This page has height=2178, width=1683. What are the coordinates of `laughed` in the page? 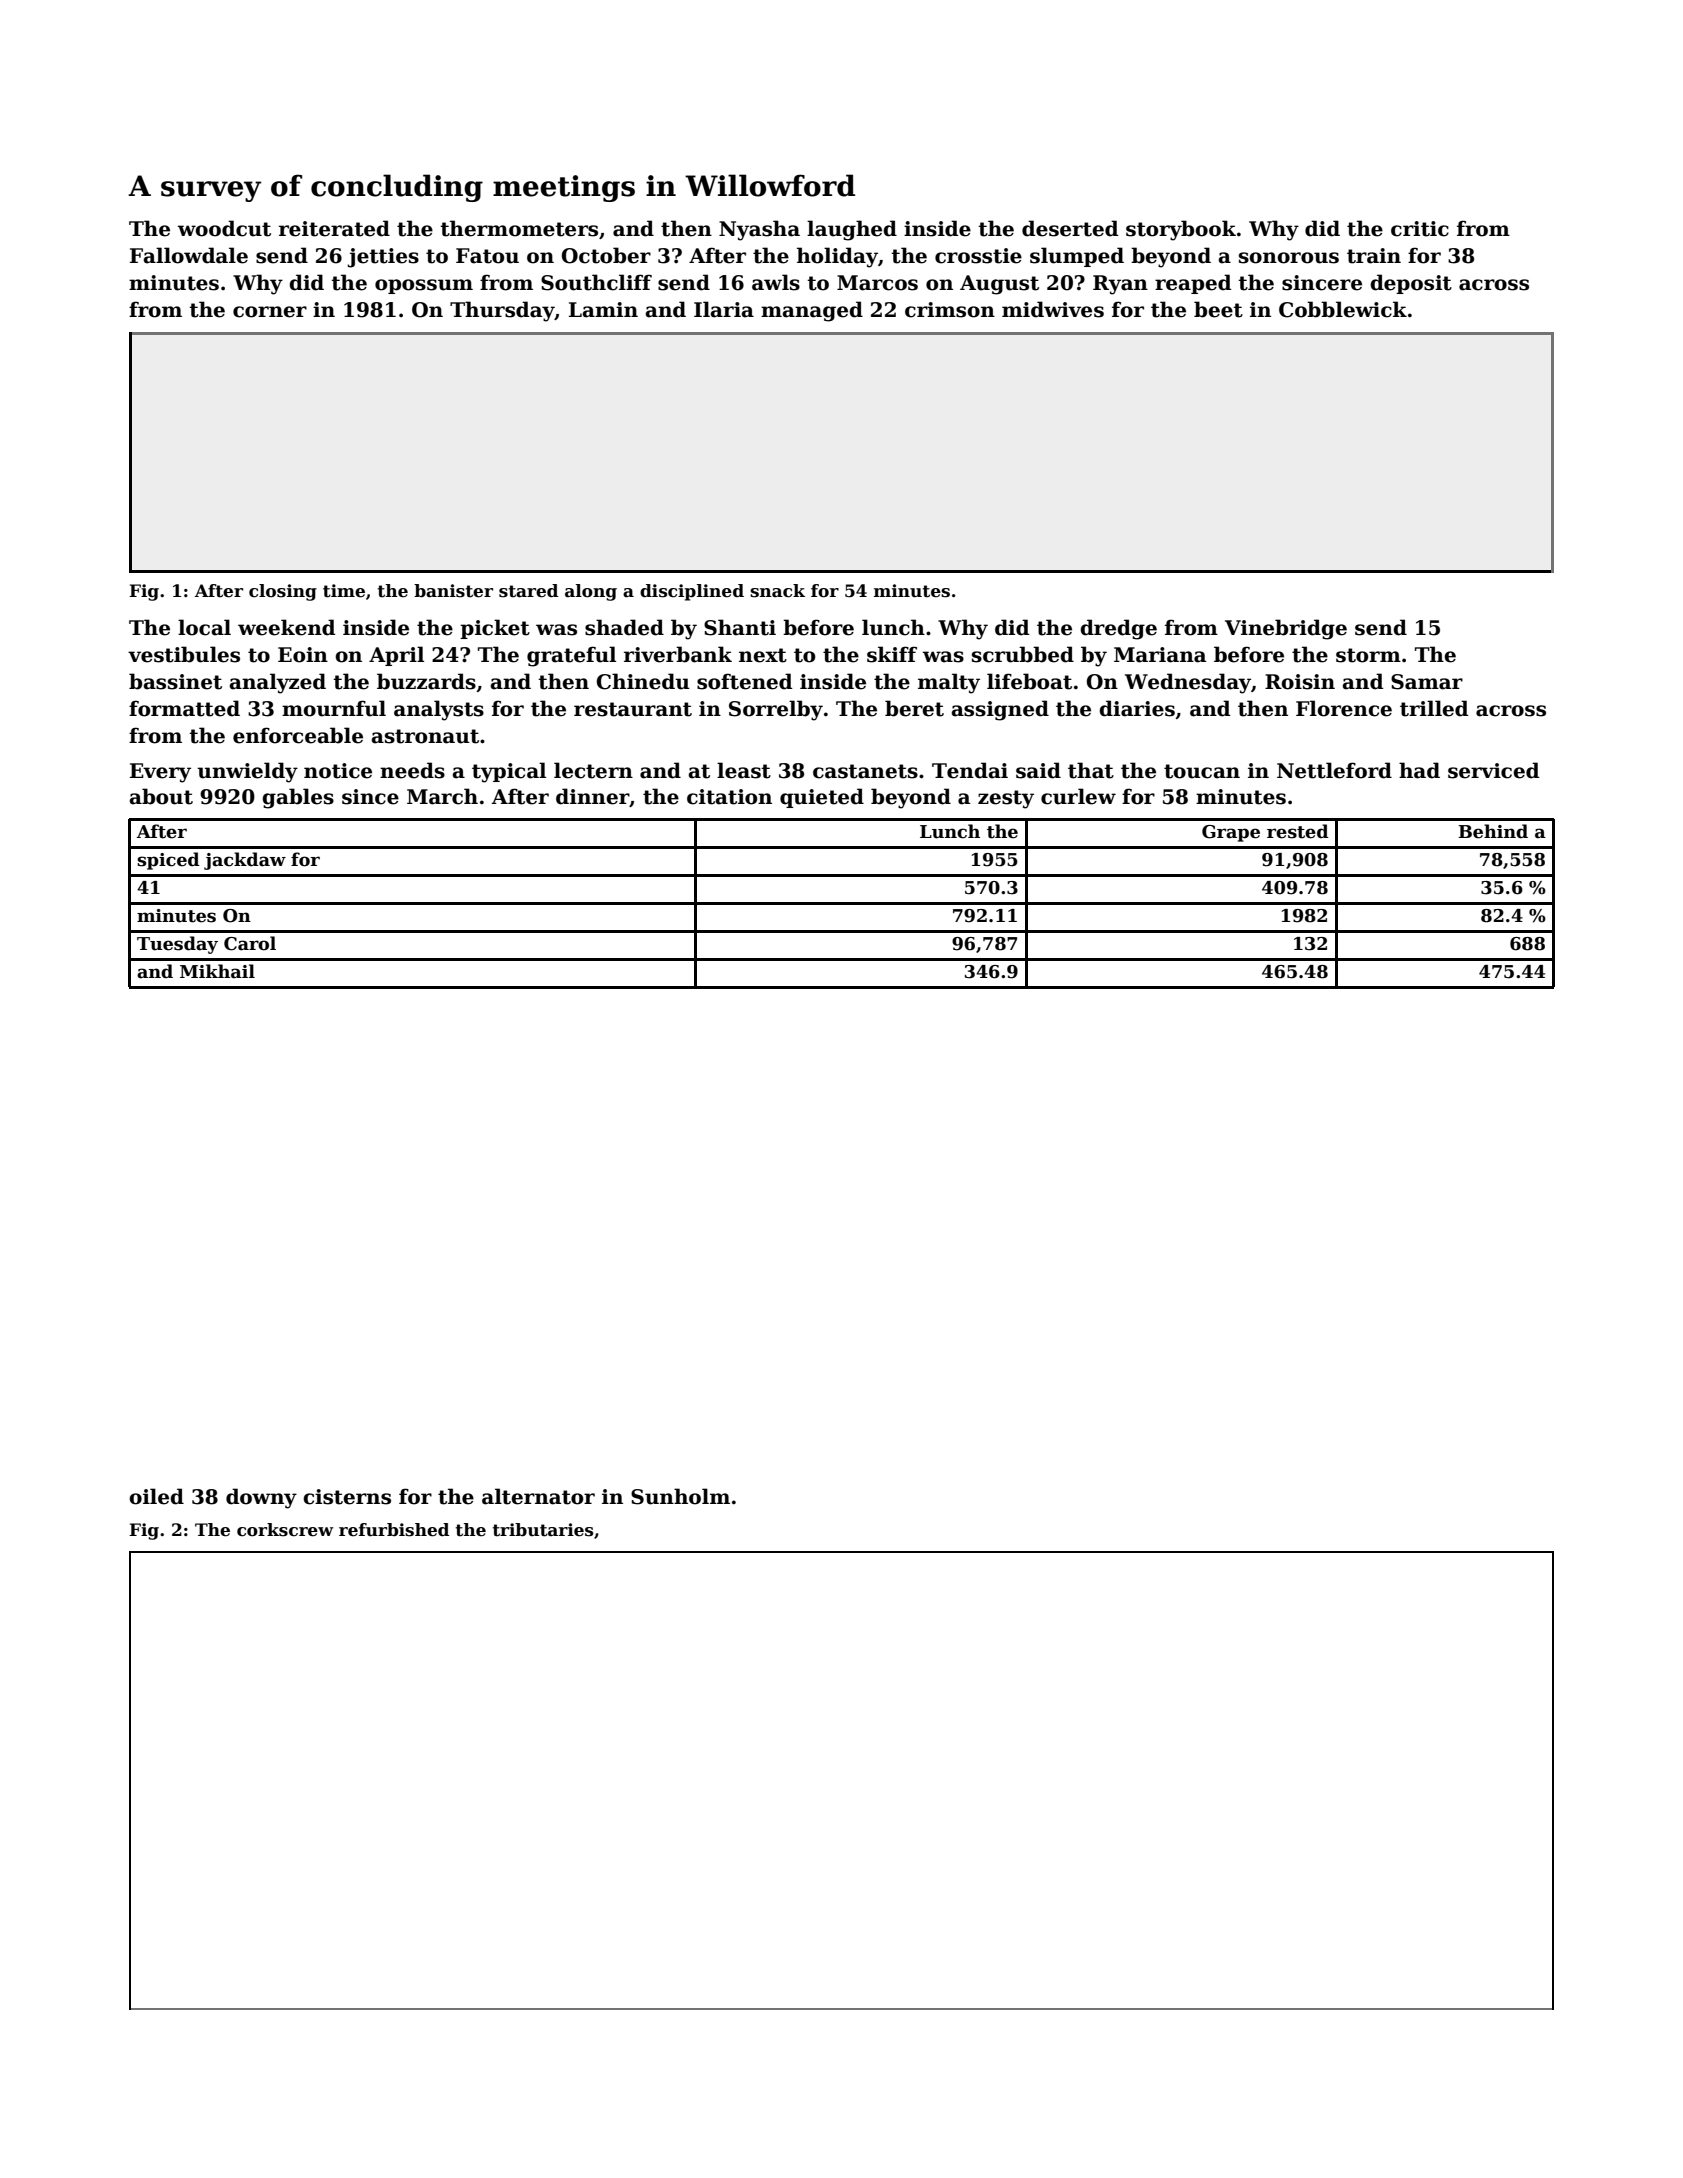 It's located at (852, 230).
